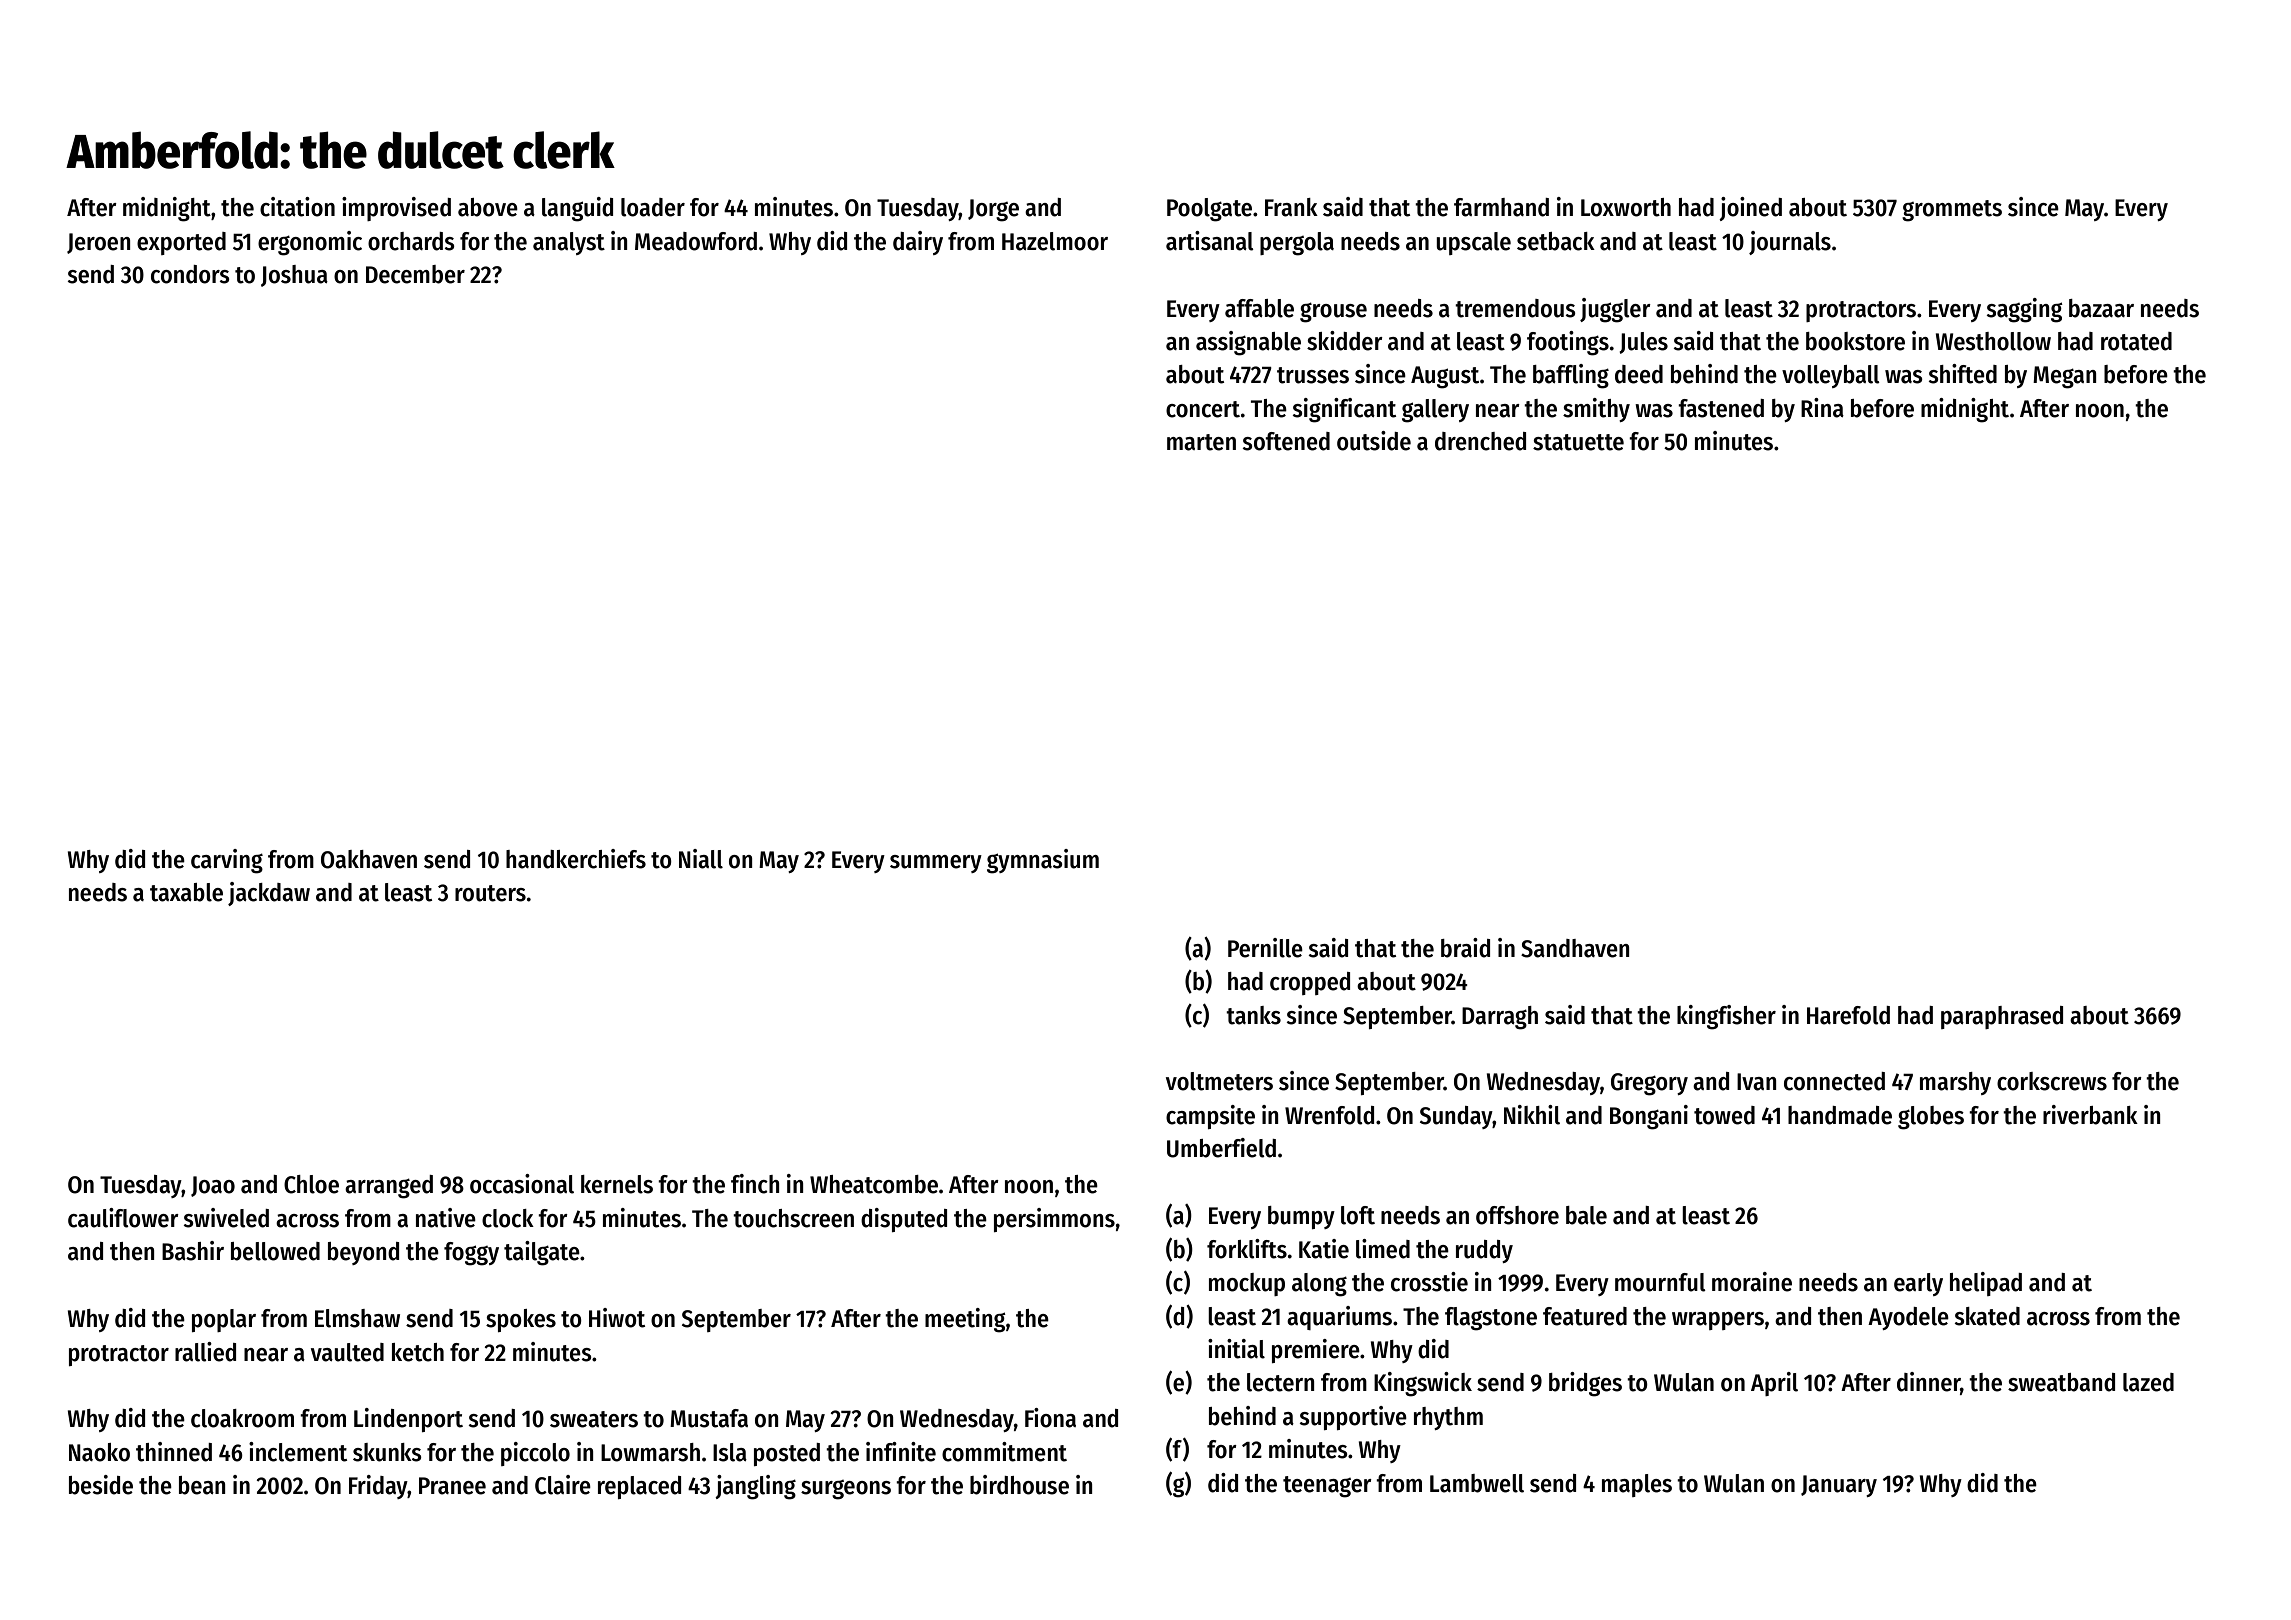  What do you see at coordinates (488, 207) in the page?
I see `above` at bounding box center [488, 207].
